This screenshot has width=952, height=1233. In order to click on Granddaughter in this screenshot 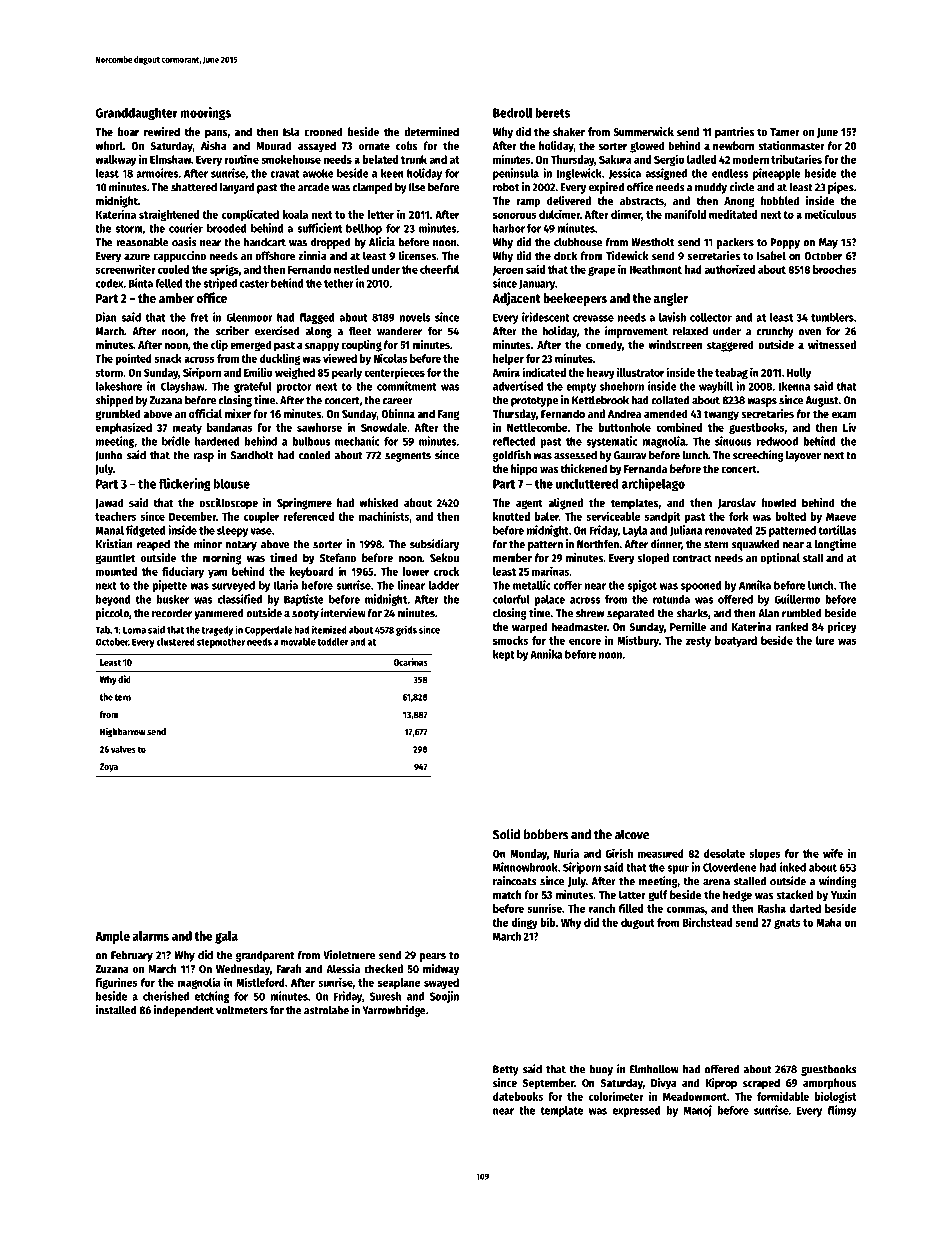, I will do `click(137, 114)`.
